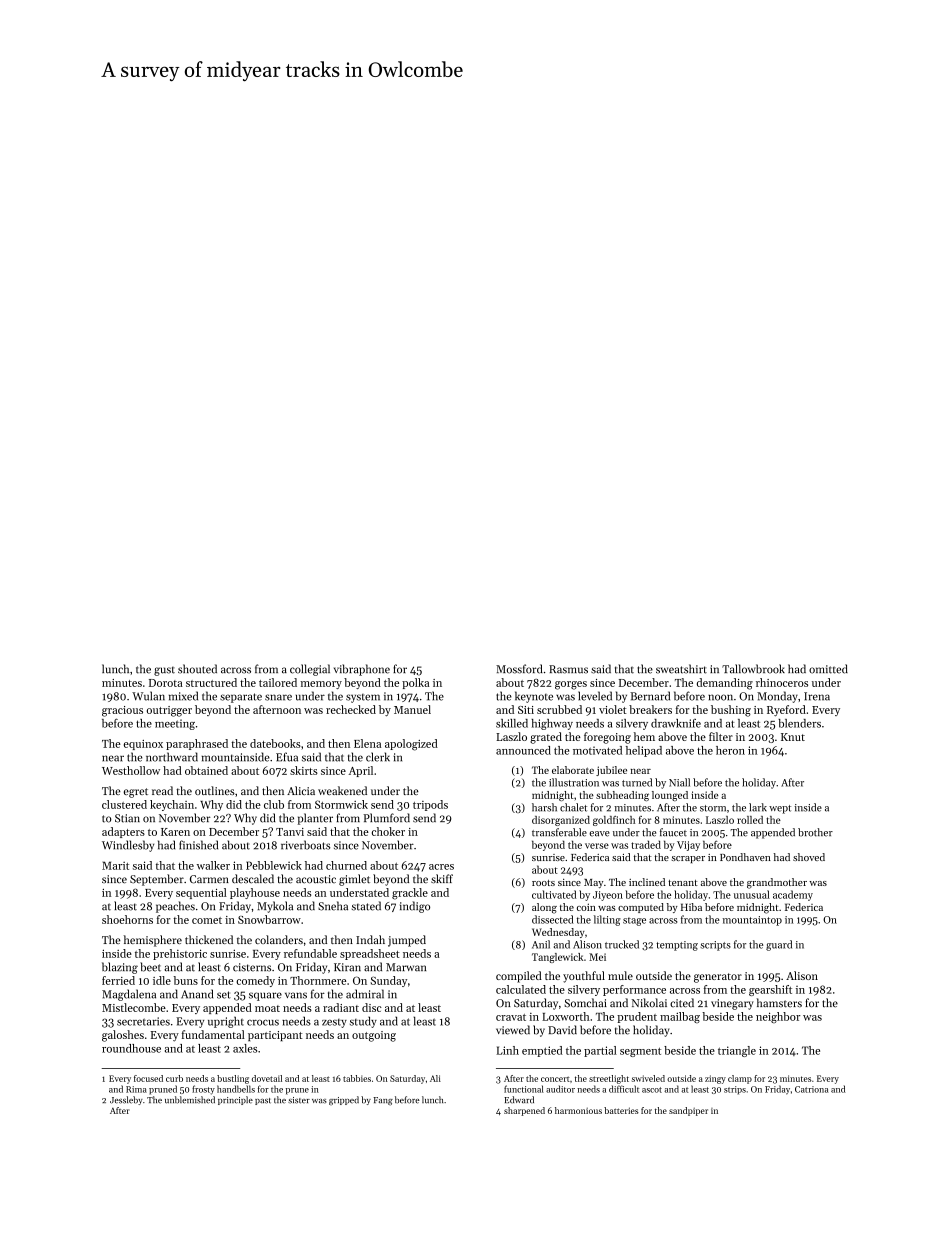 The height and width of the image is (1233, 952). I want to click on galoshes, so click(123, 1036).
